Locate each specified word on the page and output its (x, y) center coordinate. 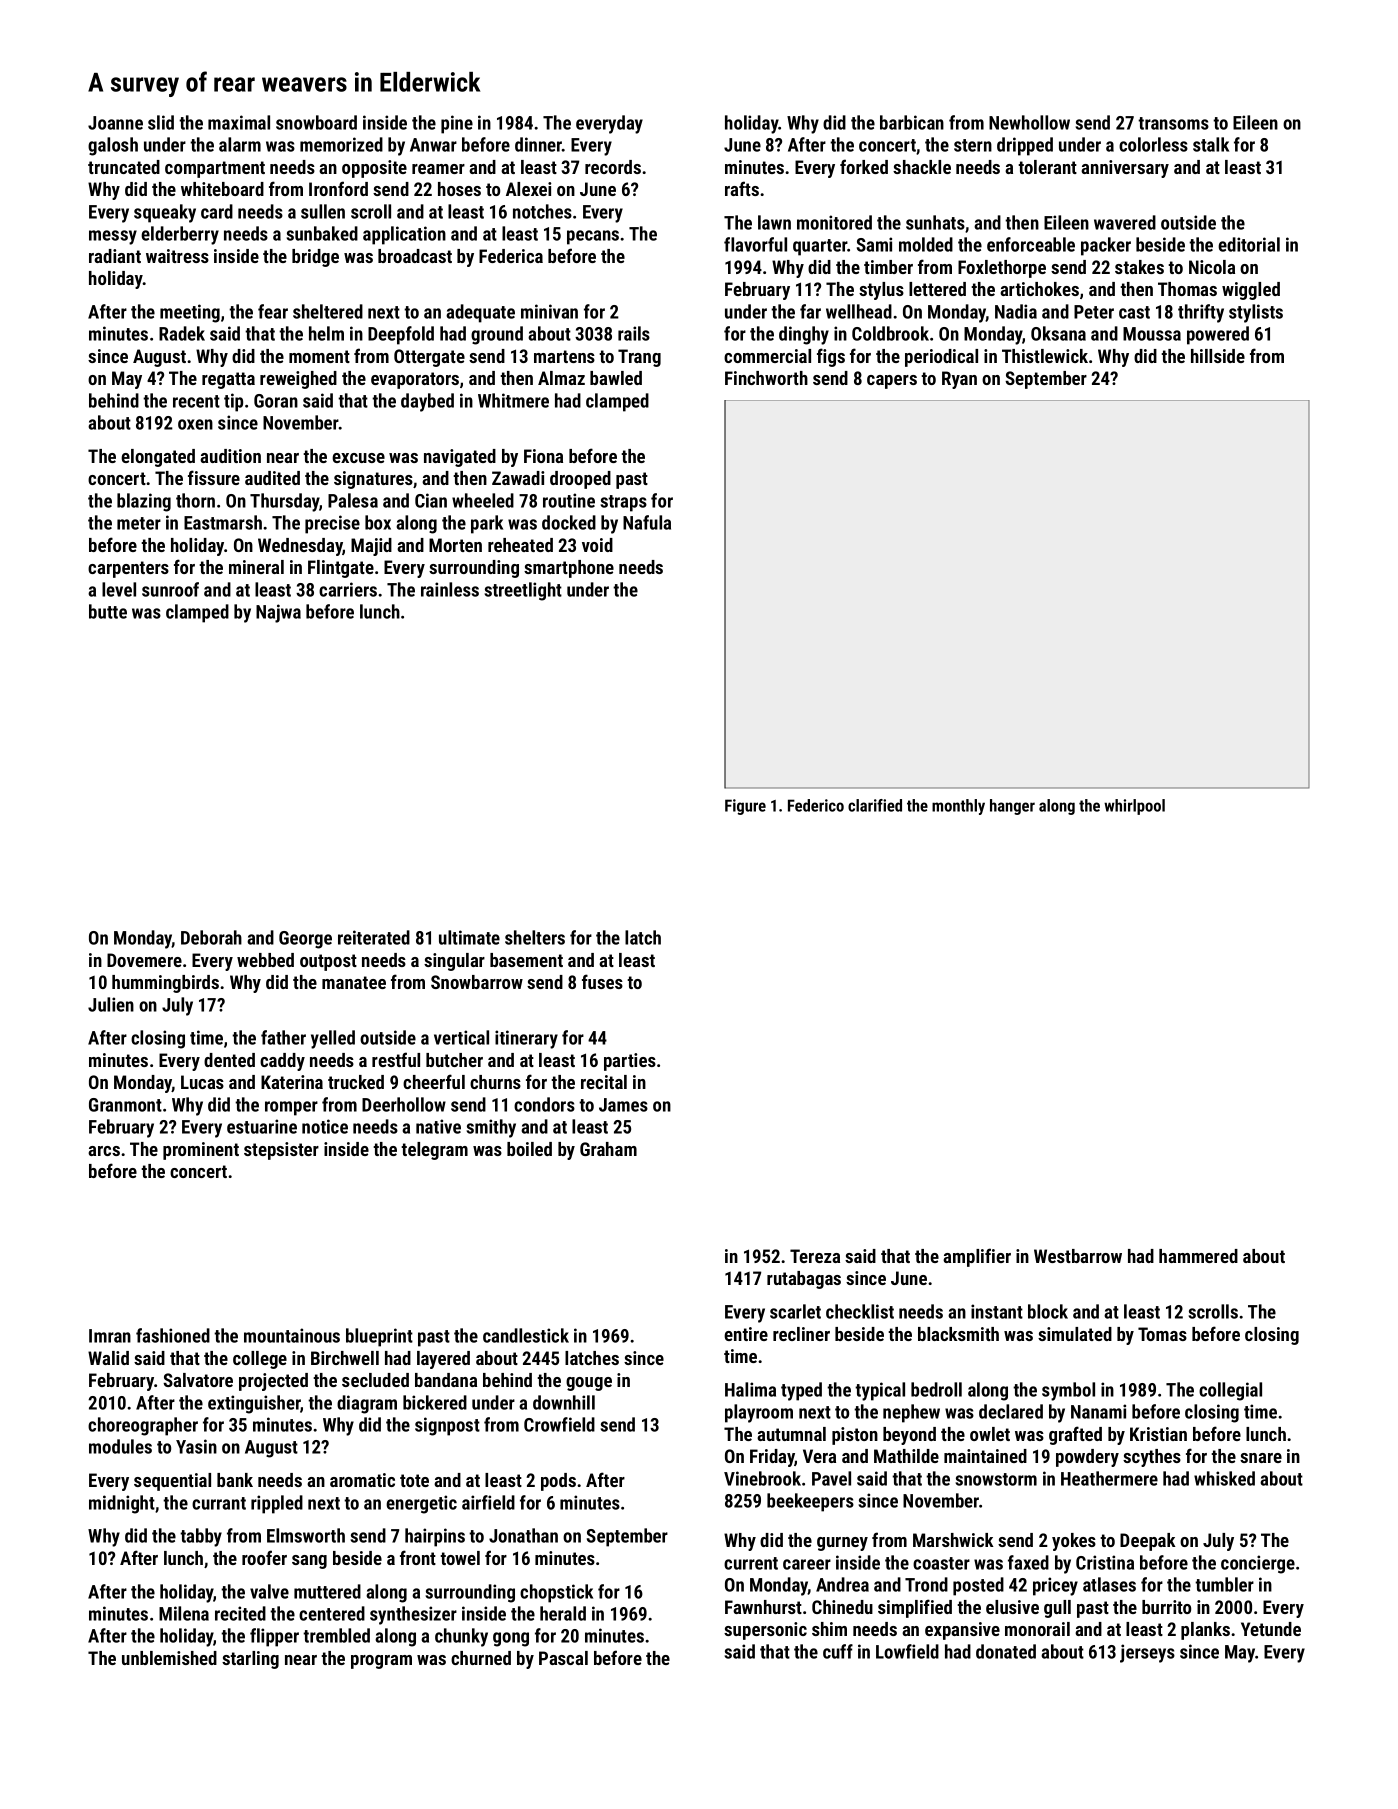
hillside (1218, 356)
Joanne (115, 123)
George (305, 940)
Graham (608, 1149)
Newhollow (1029, 122)
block (1048, 1311)
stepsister (281, 1151)
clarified (875, 805)
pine (457, 124)
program (381, 1662)
